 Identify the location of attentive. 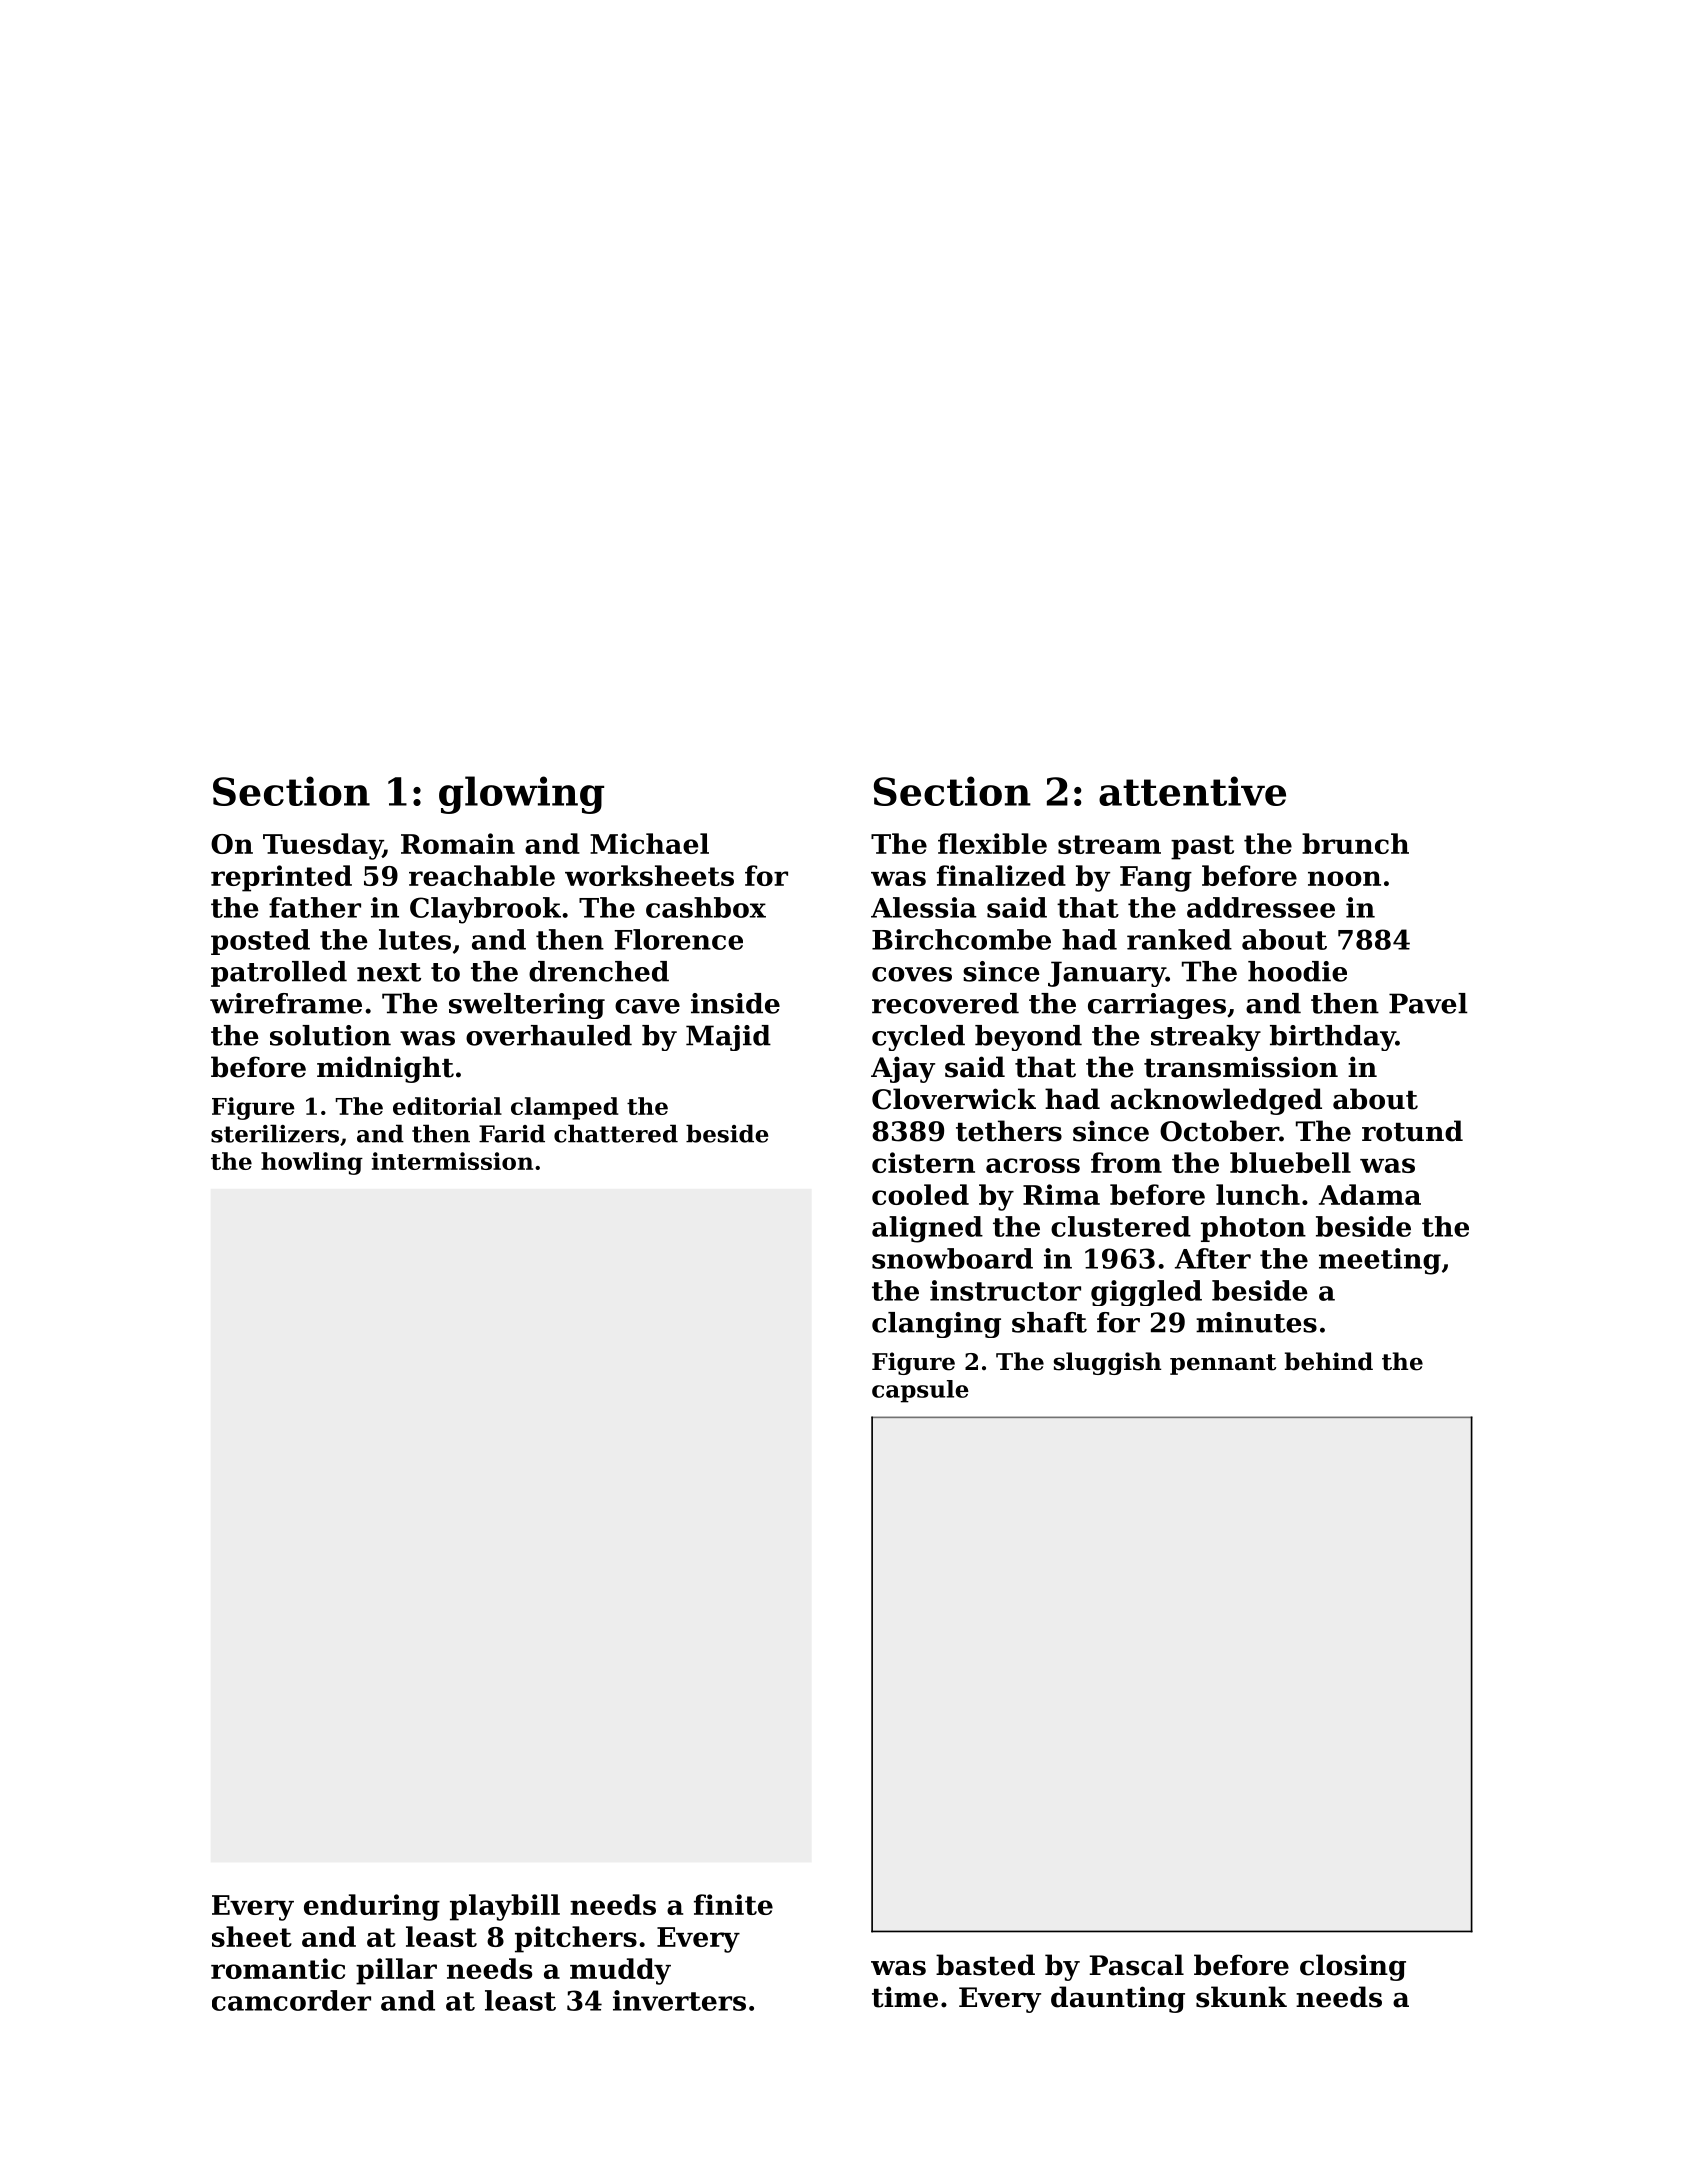
(1192, 791).
